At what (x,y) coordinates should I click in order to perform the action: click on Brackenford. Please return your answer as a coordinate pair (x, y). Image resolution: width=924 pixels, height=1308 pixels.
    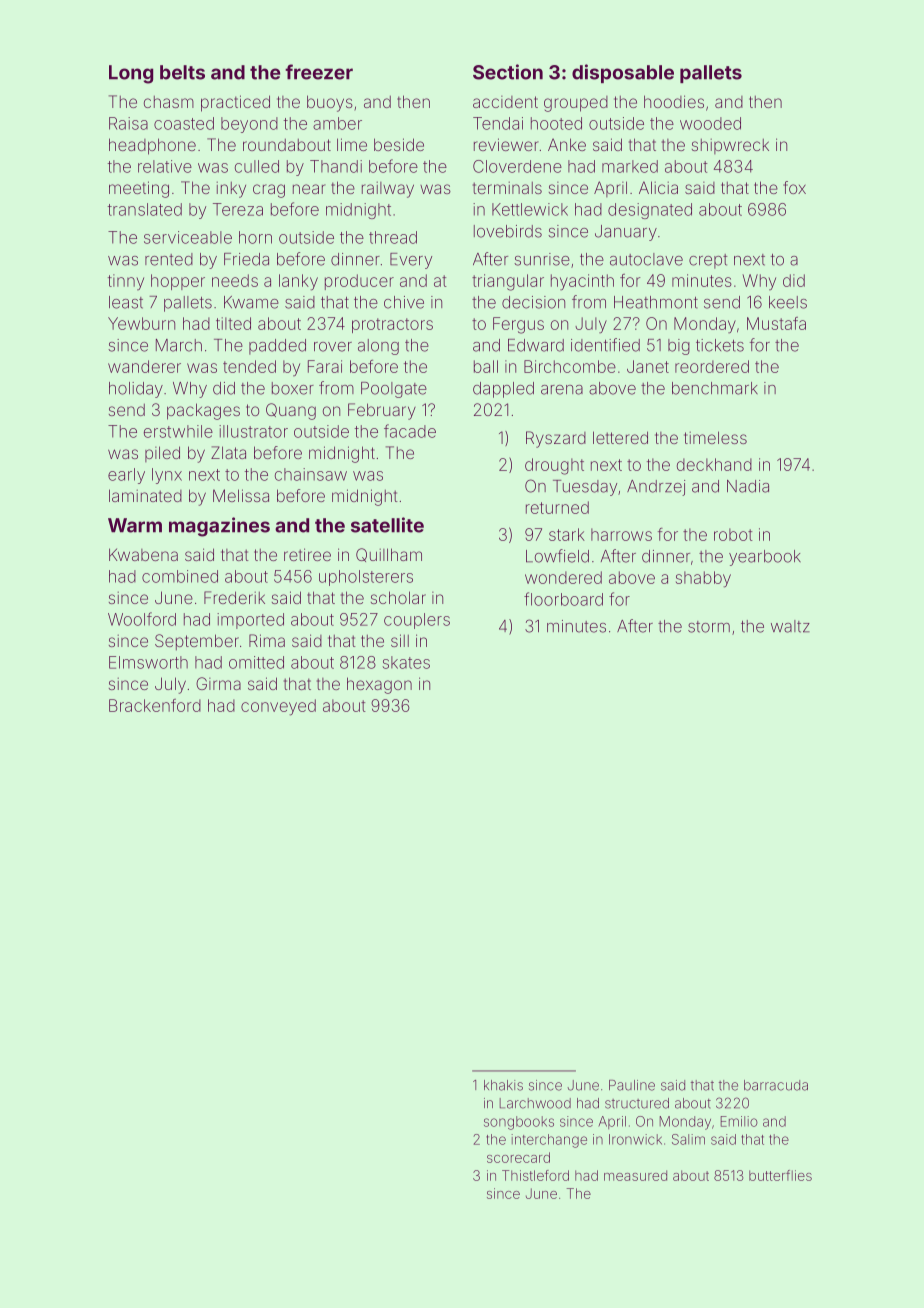
    Looking at the image, I should click on (155, 705).
